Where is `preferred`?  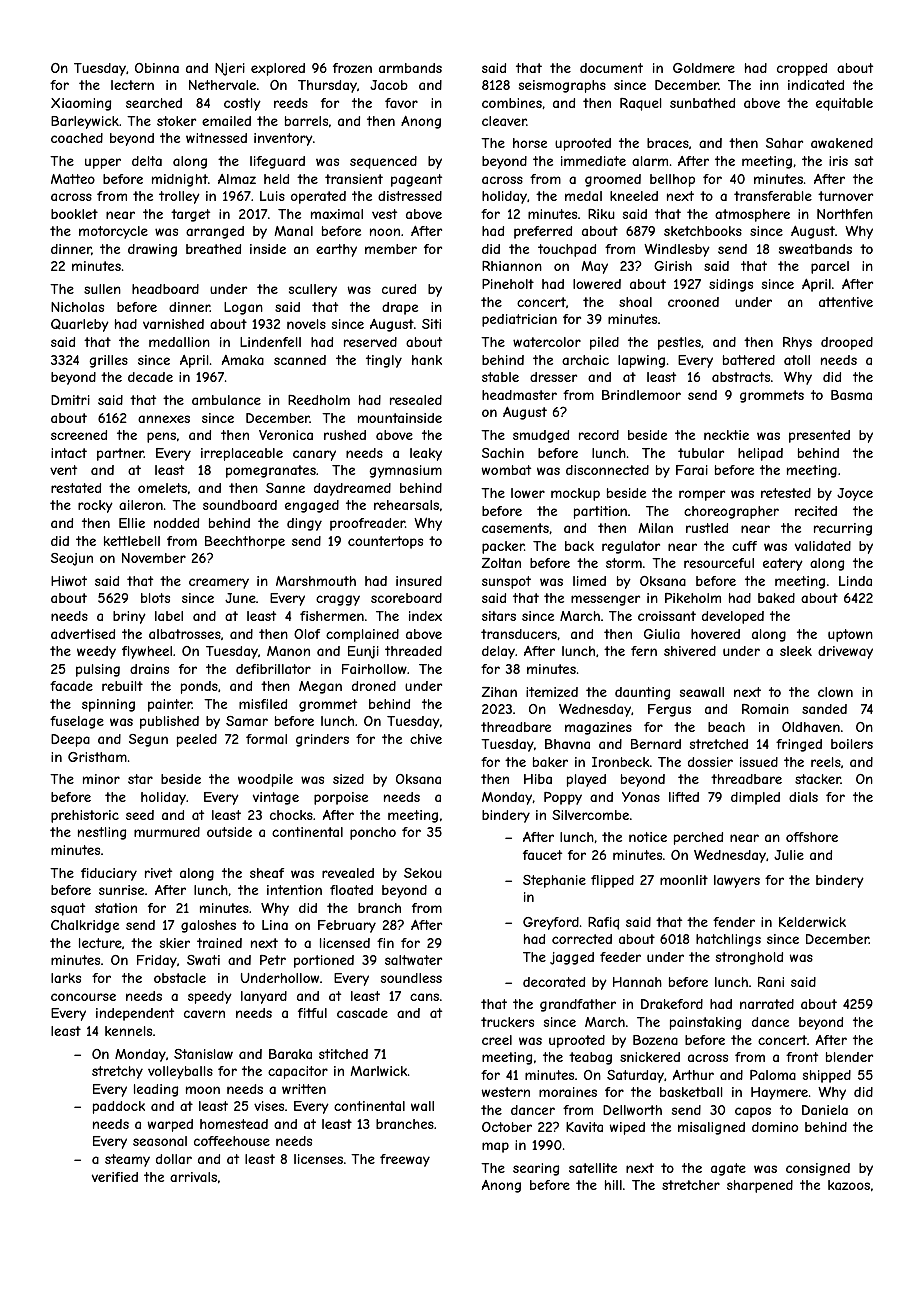
preferred is located at coordinates (543, 232).
